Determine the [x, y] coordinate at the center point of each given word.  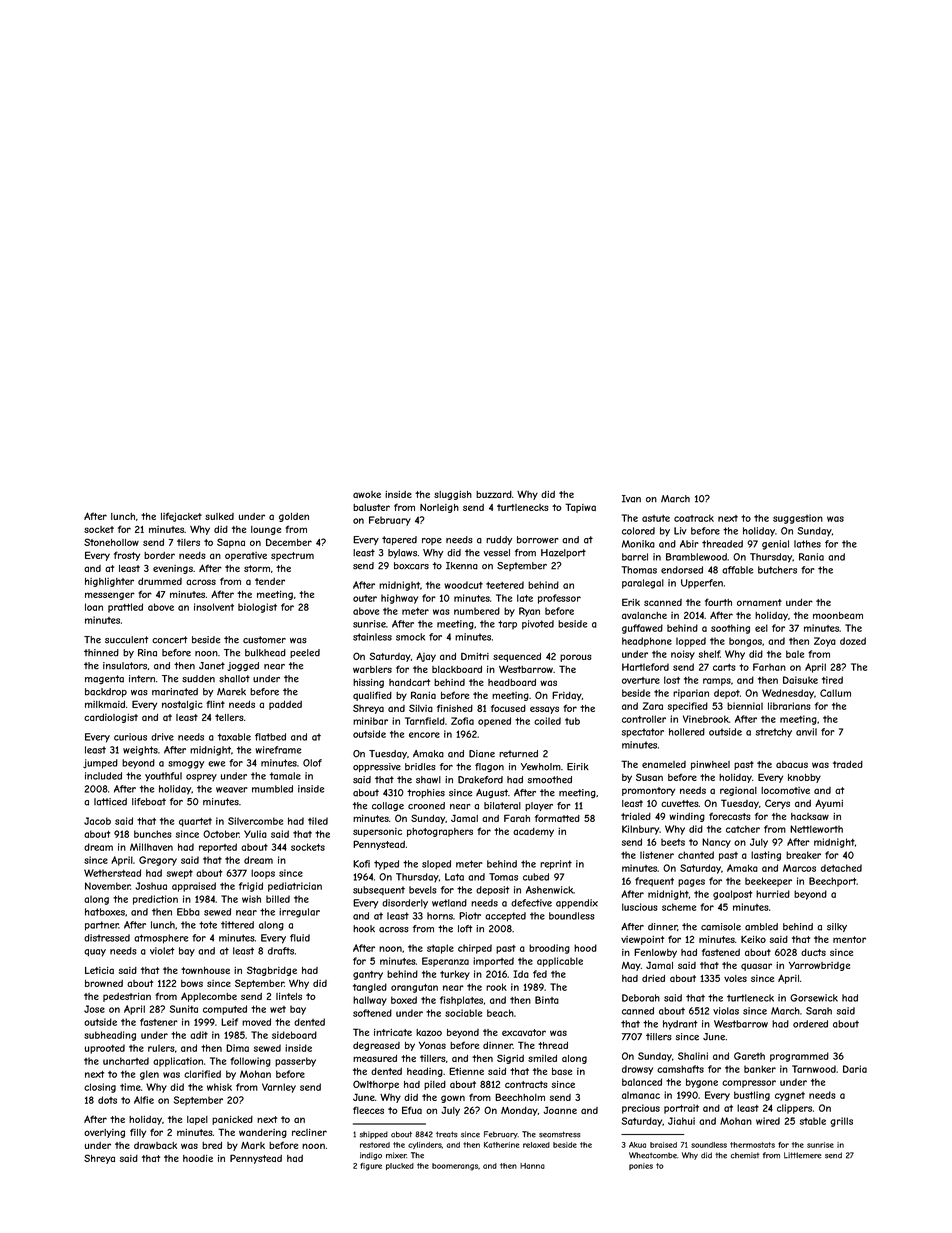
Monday [519, 1111]
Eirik [578, 767]
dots [107, 1100]
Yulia [255, 834]
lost [672, 680]
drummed [160, 581]
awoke [367, 494]
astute [656, 518]
